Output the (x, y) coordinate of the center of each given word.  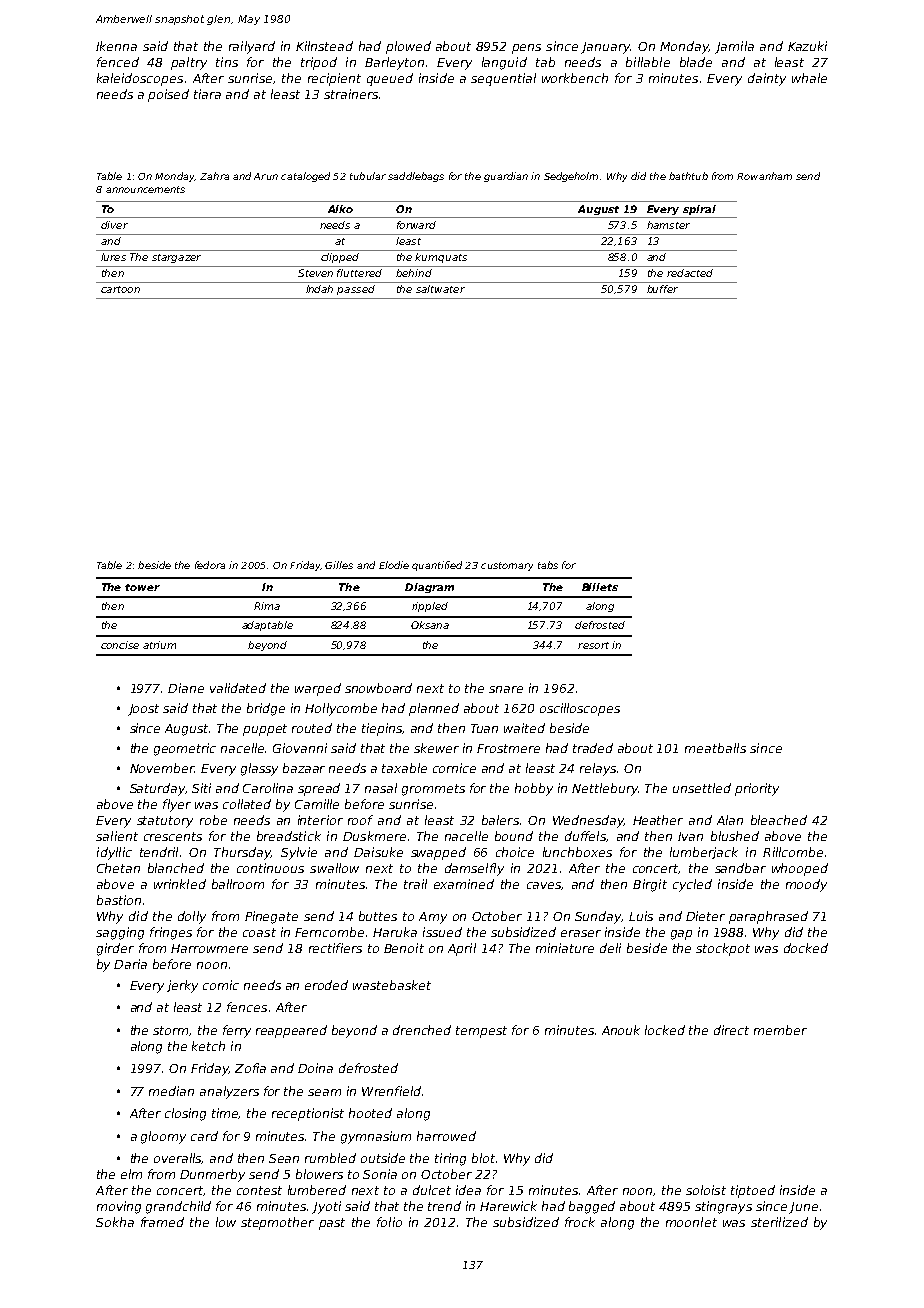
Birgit (650, 885)
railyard (252, 47)
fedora (210, 565)
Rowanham (764, 176)
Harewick (508, 1206)
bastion (119, 900)
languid (504, 63)
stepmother (277, 1223)
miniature (565, 948)
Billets (600, 587)
